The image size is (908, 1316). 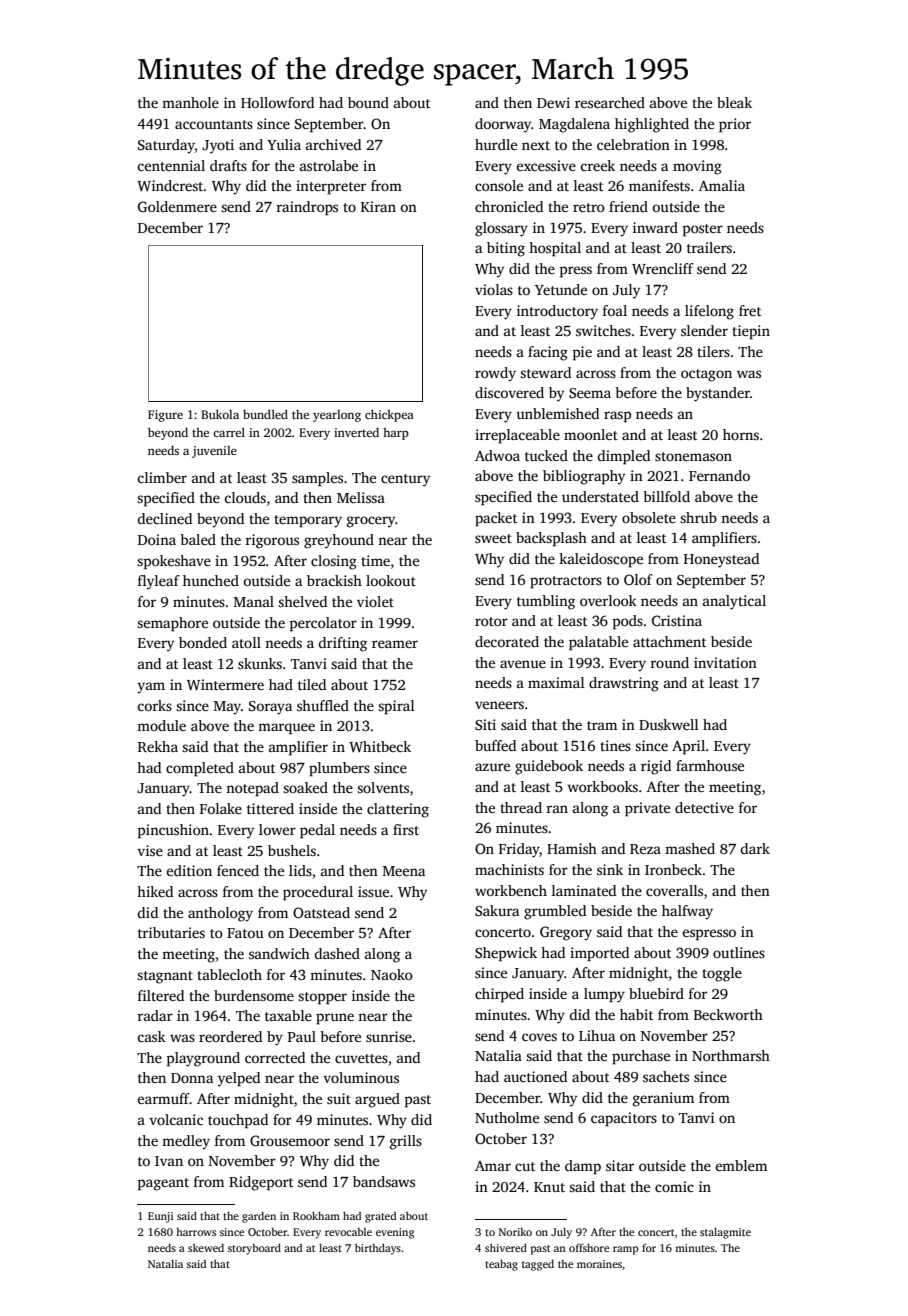 What do you see at coordinates (198, 539) in the document?
I see `baled` at bounding box center [198, 539].
